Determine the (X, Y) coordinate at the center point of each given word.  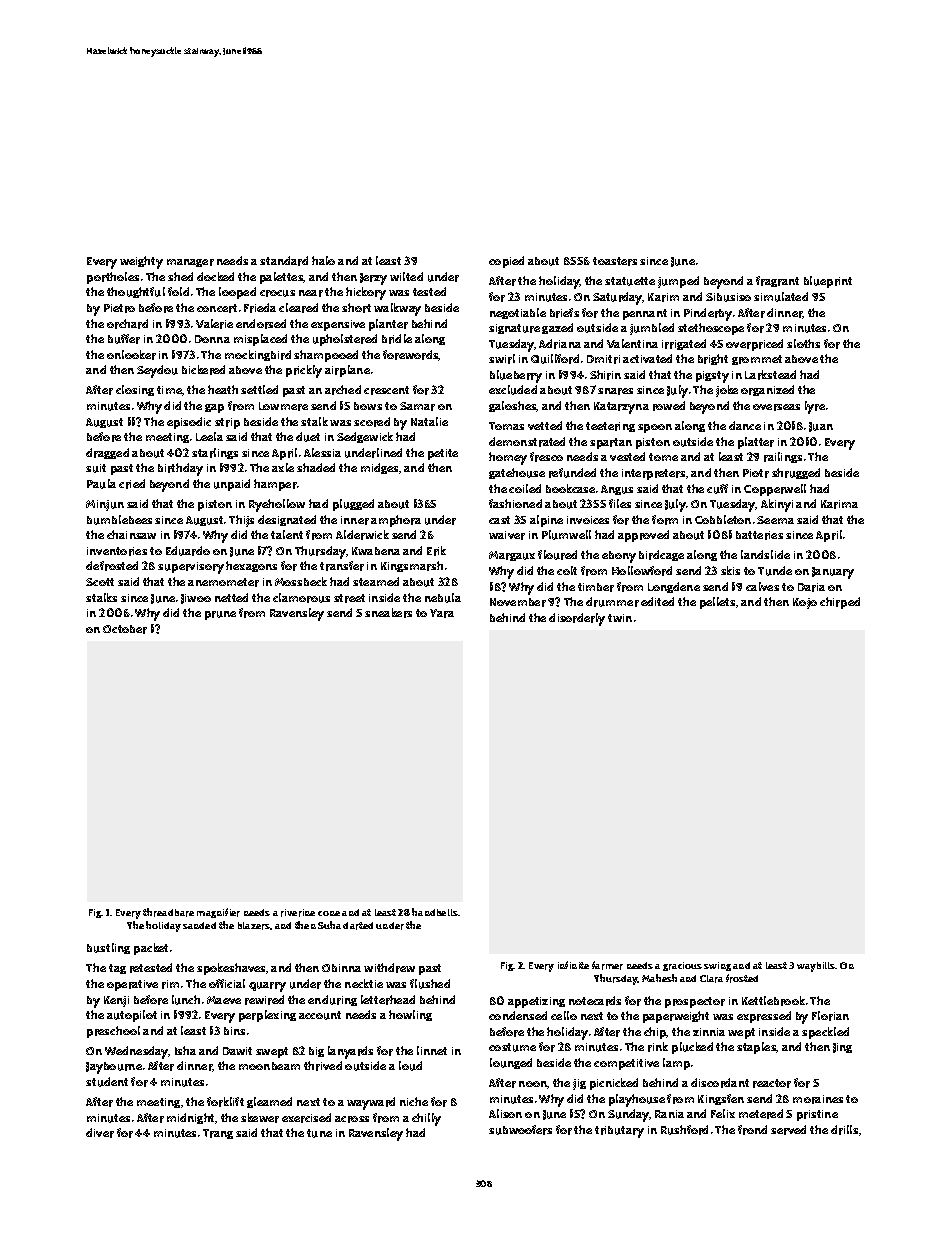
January (833, 573)
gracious (682, 966)
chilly (426, 1119)
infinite (573, 965)
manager (190, 263)
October (125, 629)
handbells (435, 912)
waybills (816, 967)
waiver (507, 535)
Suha (329, 925)
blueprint (828, 282)
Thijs (241, 521)
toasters (615, 261)
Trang (218, 1134)
